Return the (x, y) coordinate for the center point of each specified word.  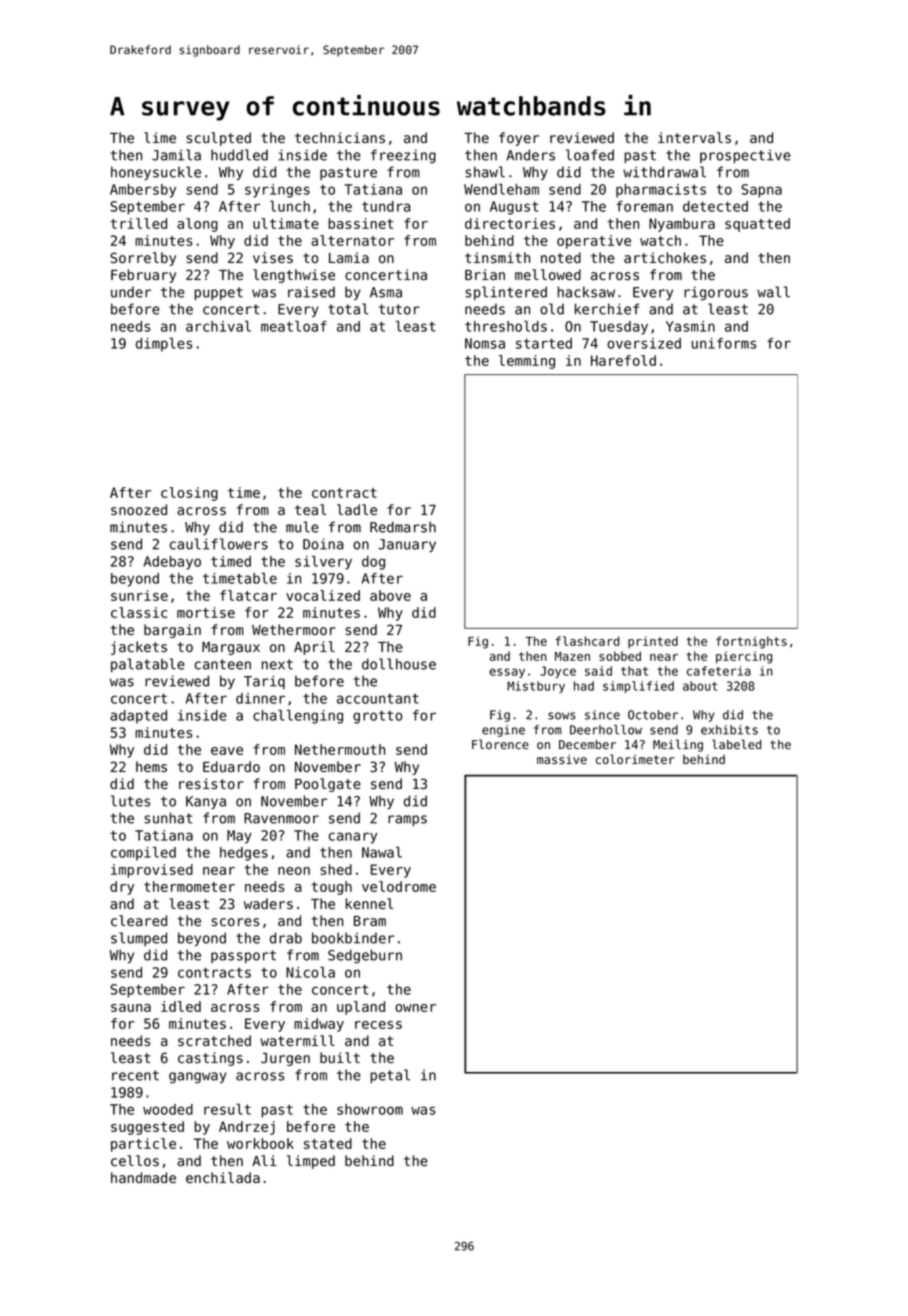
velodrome (399, 886)
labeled (736, 744)
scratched (214, 1041)
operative (594, 242)
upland (361, 1008)
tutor (399, 309)
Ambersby (143, 191)
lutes (130, 801)
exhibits (729, 730)
